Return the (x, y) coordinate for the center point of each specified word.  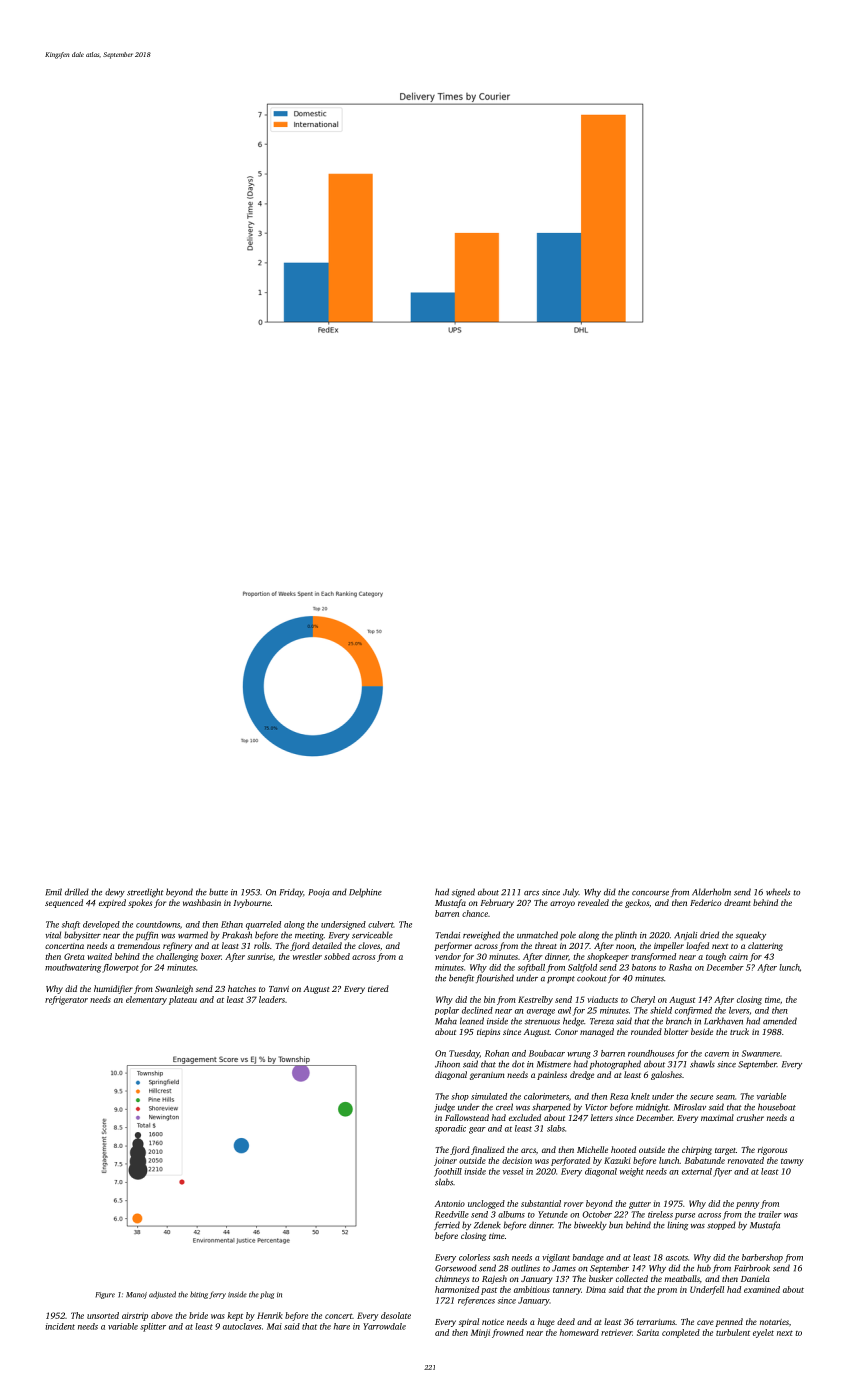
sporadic (450, 1129)
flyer (722, 1172)
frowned (508, 1333)
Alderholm (711, 892)
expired (112, 903)
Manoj (136, 1295)
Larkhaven (723, 1021)
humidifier (113, 989)
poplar (447, 1011)
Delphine (365, 892)
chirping (697, 1150)
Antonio (450, 1203)
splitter (153, 1327)
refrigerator (66, 1000)
